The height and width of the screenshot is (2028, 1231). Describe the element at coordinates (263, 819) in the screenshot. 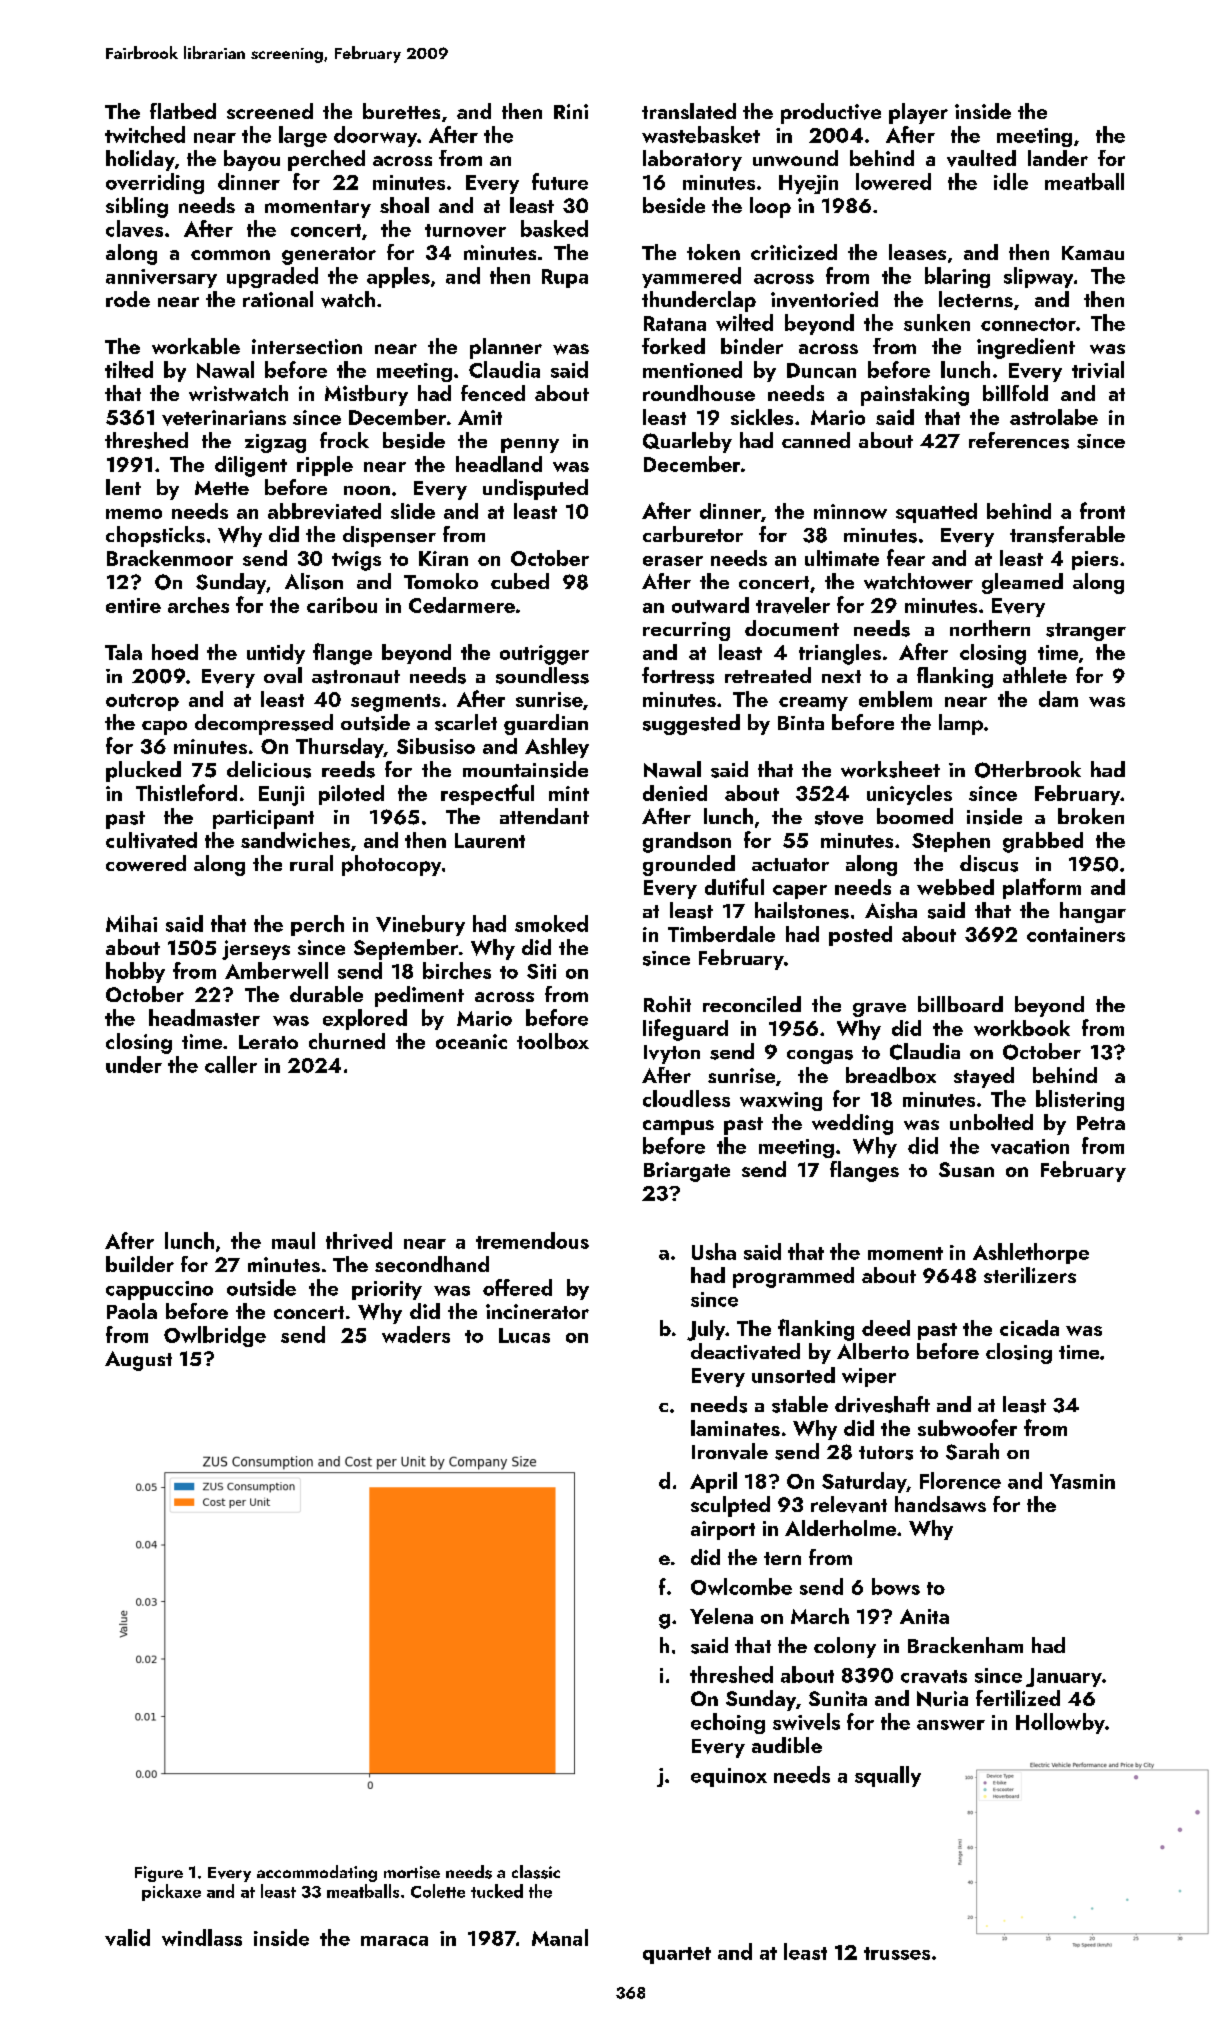

I see `participant` at that location.
